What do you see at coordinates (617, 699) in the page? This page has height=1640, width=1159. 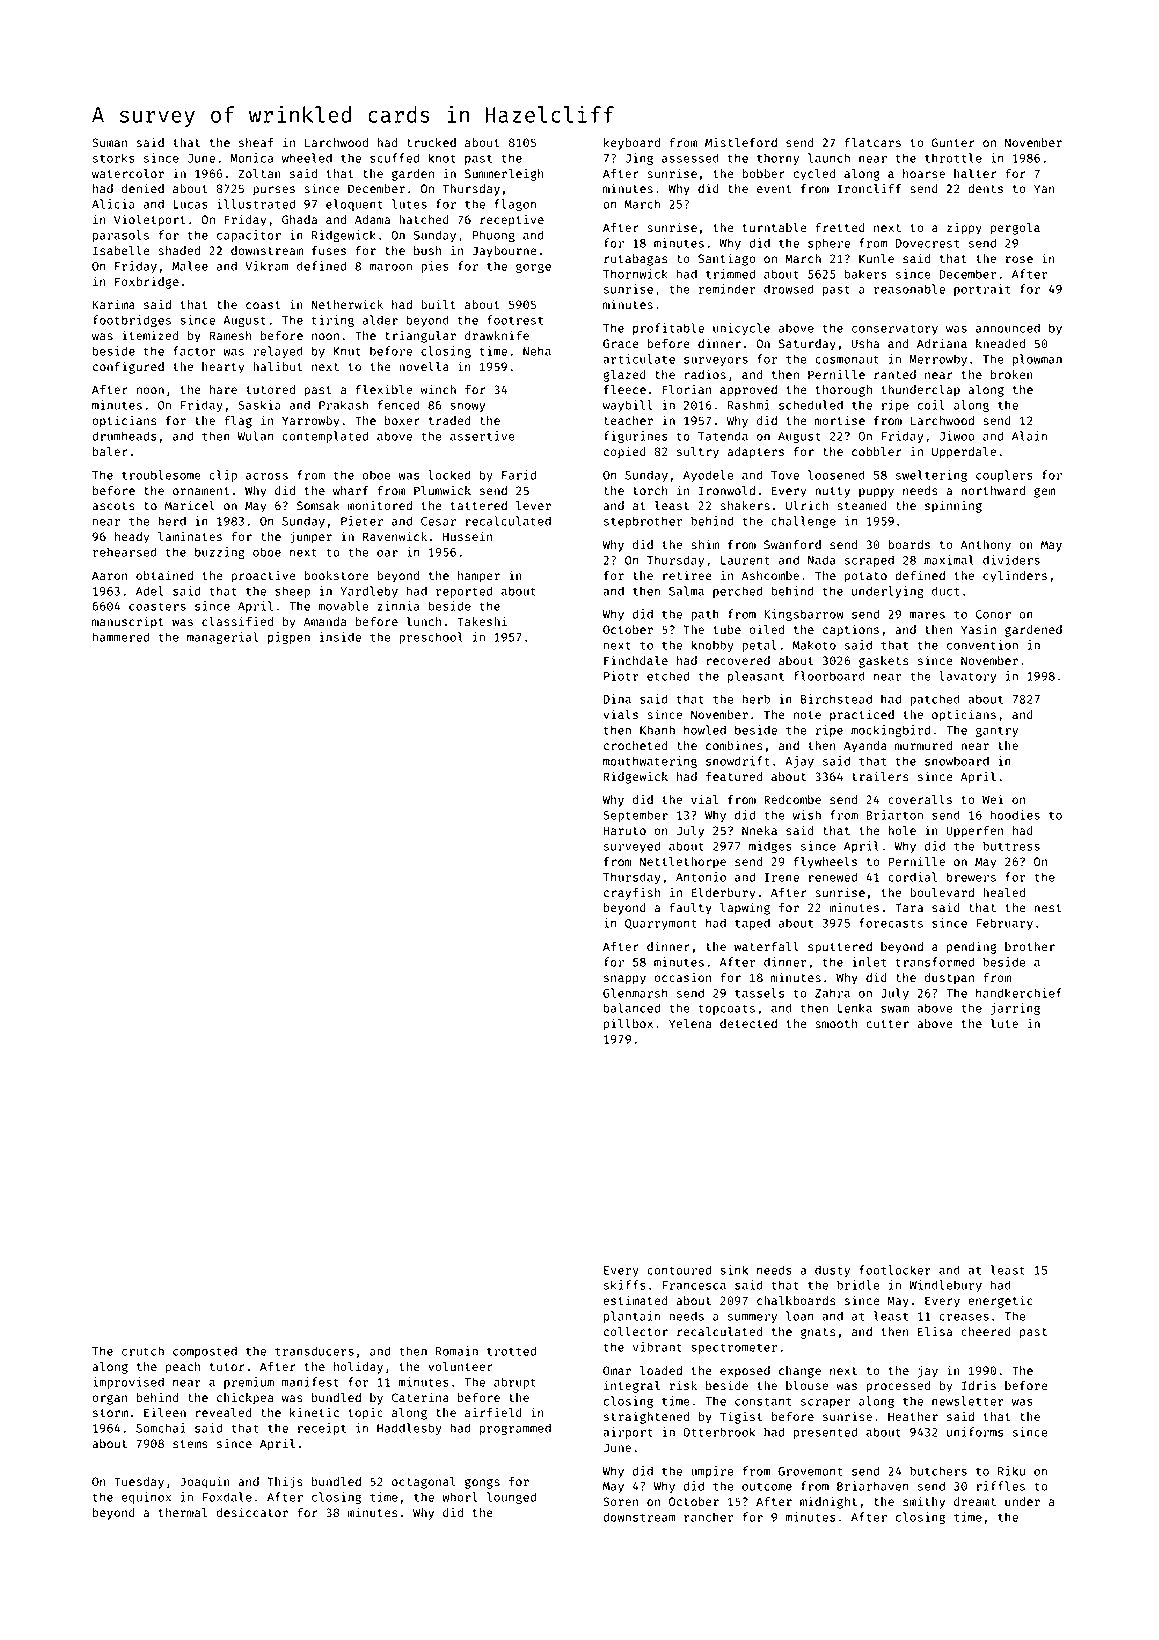 I see `Dina` at bounding box center [617, 699].
